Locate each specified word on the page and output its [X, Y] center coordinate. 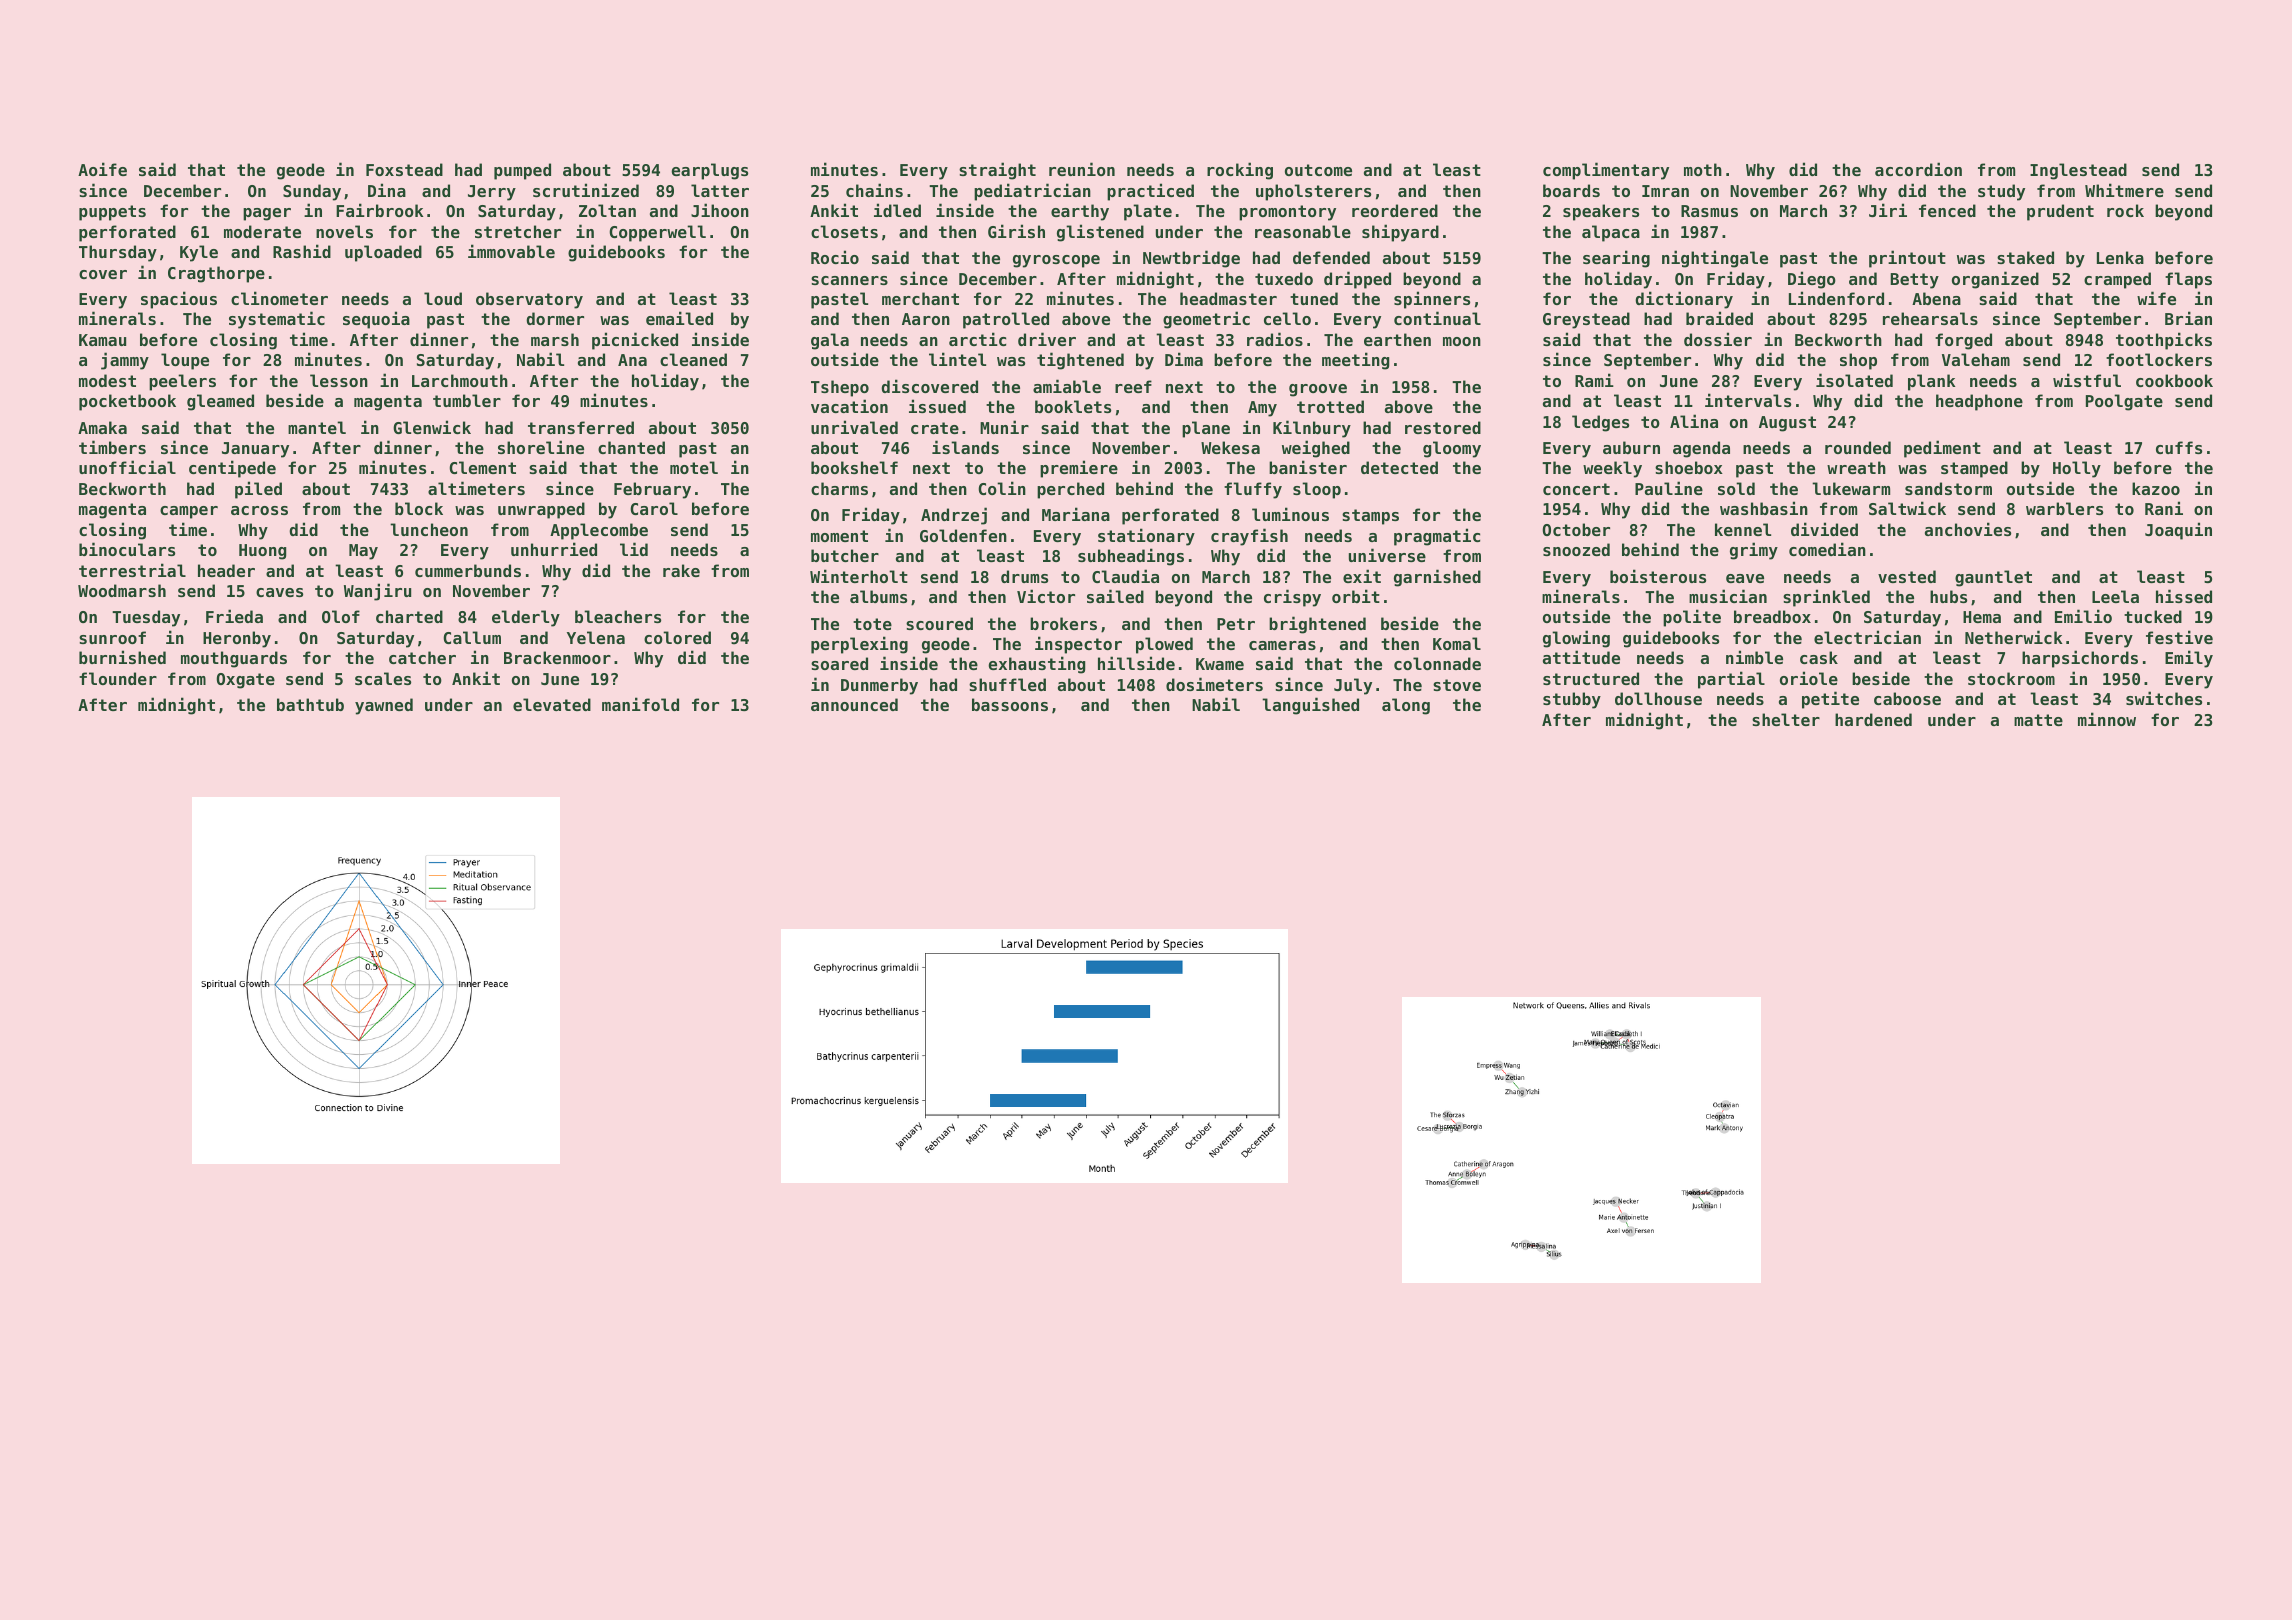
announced [854, 704]
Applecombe [599, 531]
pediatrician [1032, 192]
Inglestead [2078, 171]
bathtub [310, 704]
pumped [522, 171]
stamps [1370, 517]
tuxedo [1284, 278]
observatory [529, 300]
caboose [1907, 698]
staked [2025, 257]
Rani [2164, 508]
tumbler [467, 400]
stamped [1974, 469]
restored [1443, 427]
